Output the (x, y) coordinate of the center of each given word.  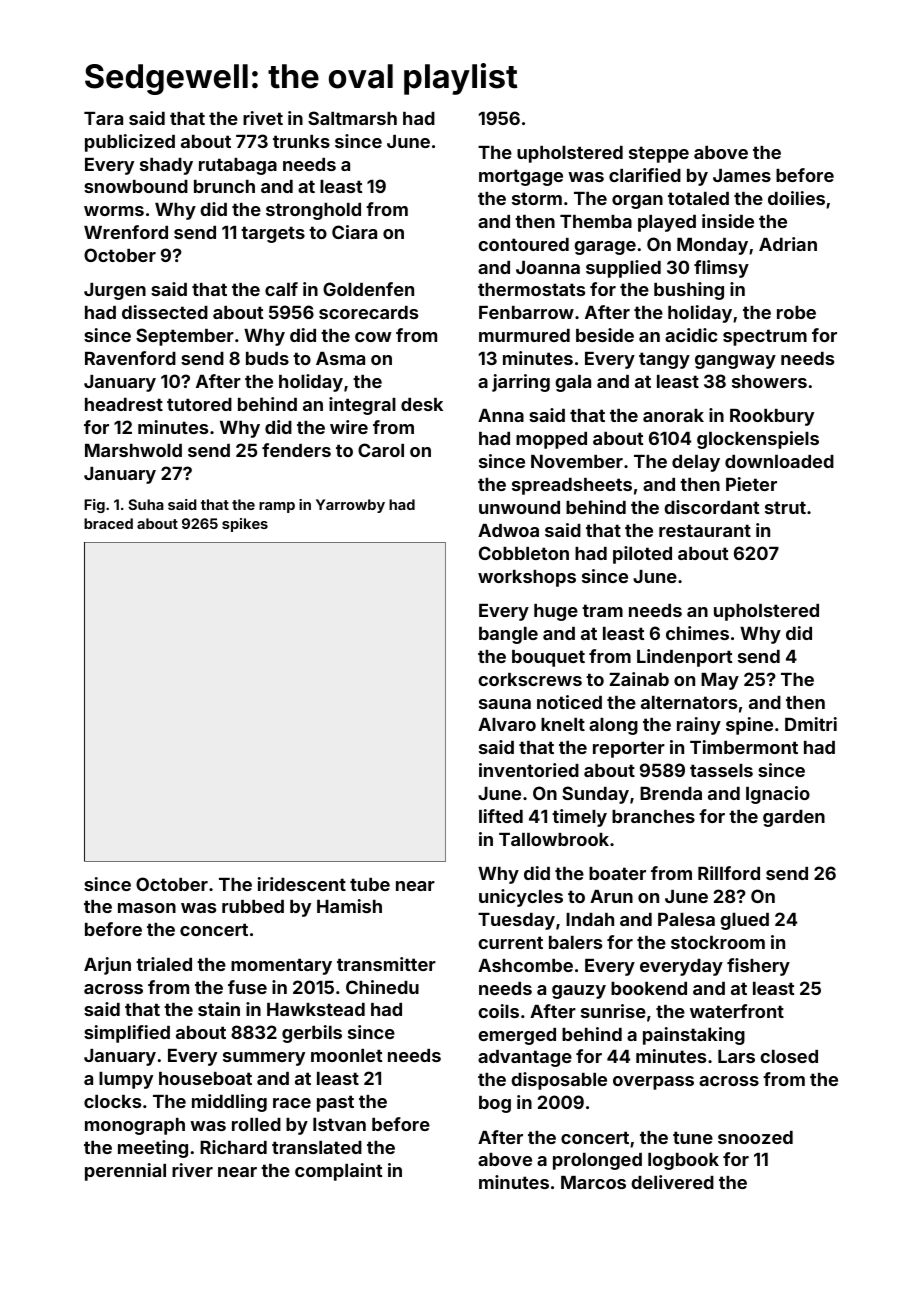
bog (495, 1104)
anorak (673, 415)
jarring (521, 383)
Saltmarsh (352, 118)
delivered (672, 1182)
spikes (245, 525)
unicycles (521, 898)
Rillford (729, 873)
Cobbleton (524, 553)
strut (785, 507)
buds (267, 358)
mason (147, 908)
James (742, 175)
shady (166, 166)
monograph (135, 1126)
